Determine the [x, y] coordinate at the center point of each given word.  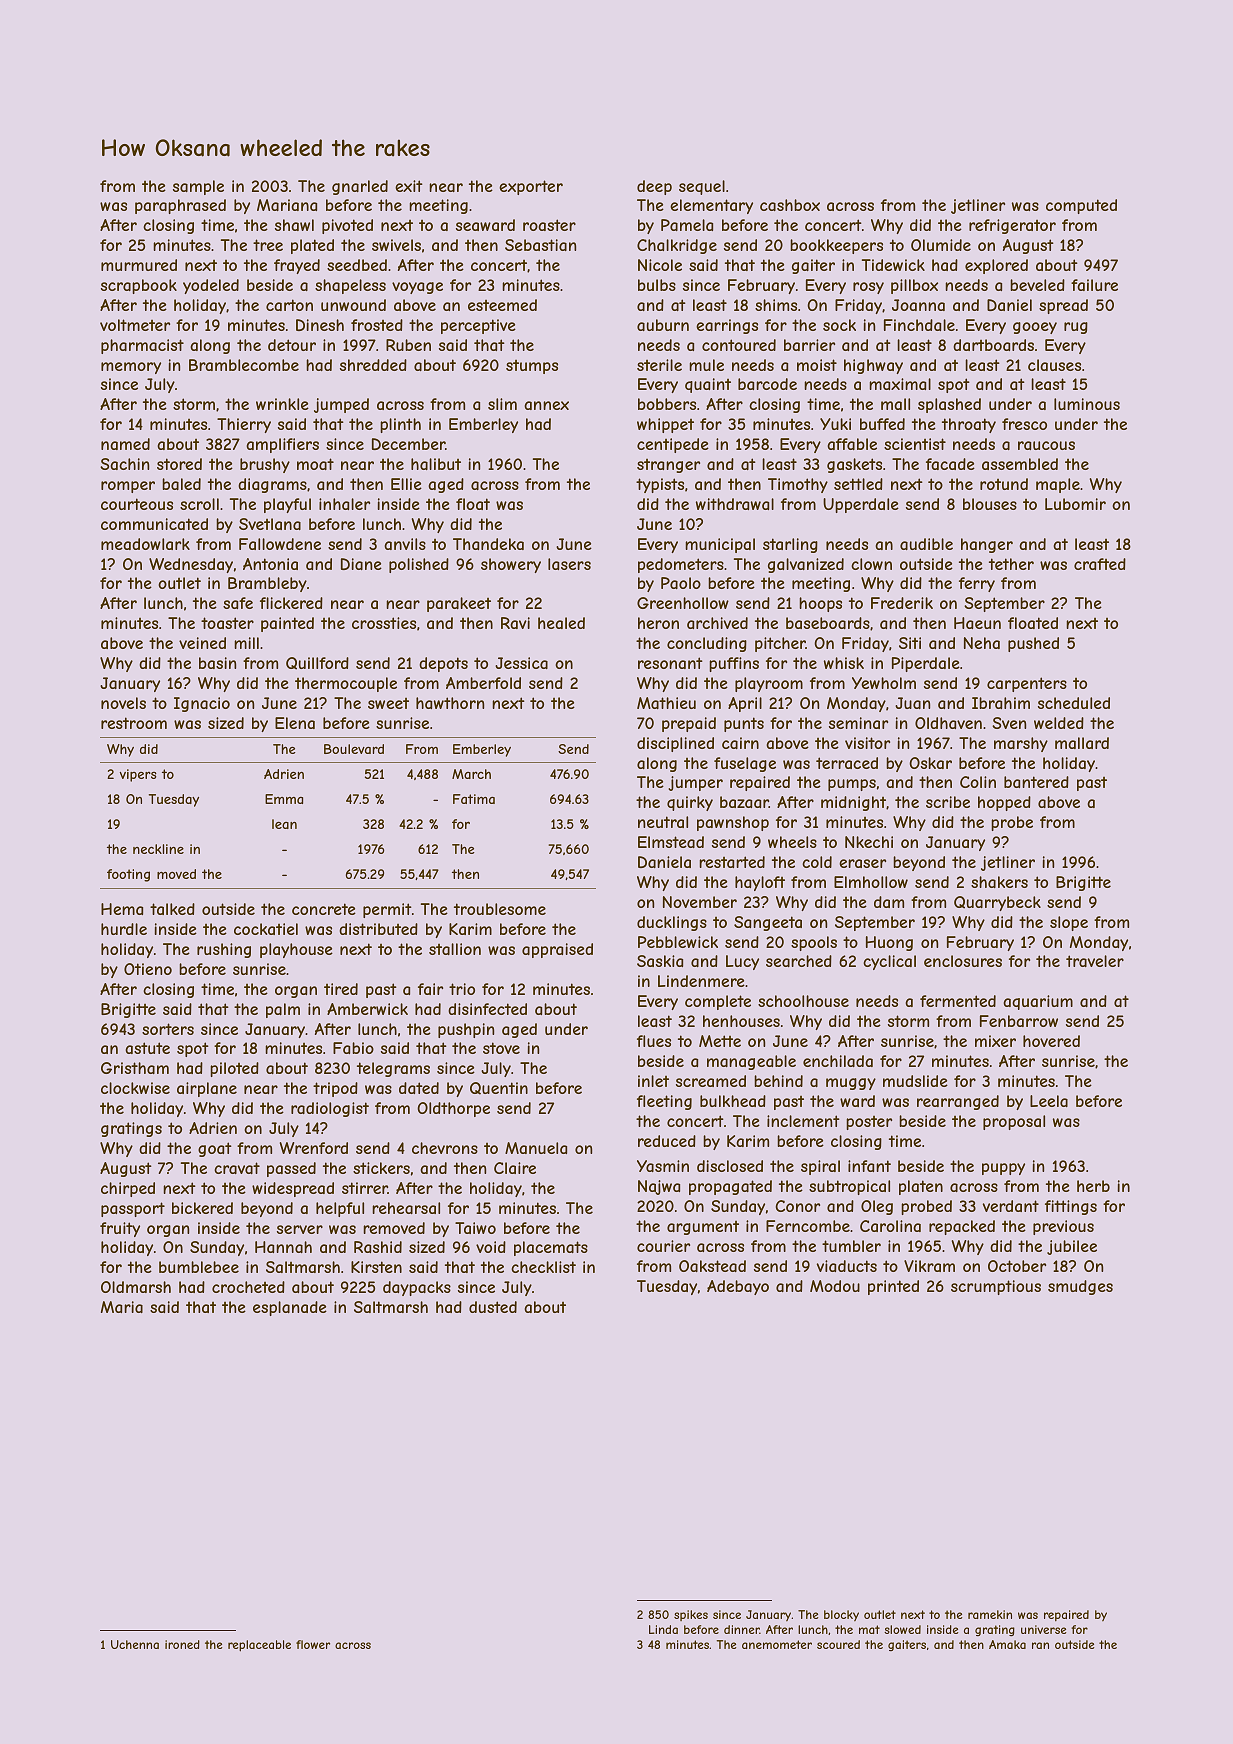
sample [198, 187]
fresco [1024, 424]
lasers [569, 564]
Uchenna [135, 1644]
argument [703, 1228]
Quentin [499, 1088]
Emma [284, 799]
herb [1093, 1186]
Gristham [135, 1068]
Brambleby [267, 584]
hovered [1051, 1041]
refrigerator [1012, 226]
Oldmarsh [136, 1287]
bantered [1036, 782]
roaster [549, 225]
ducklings [672, 923]
